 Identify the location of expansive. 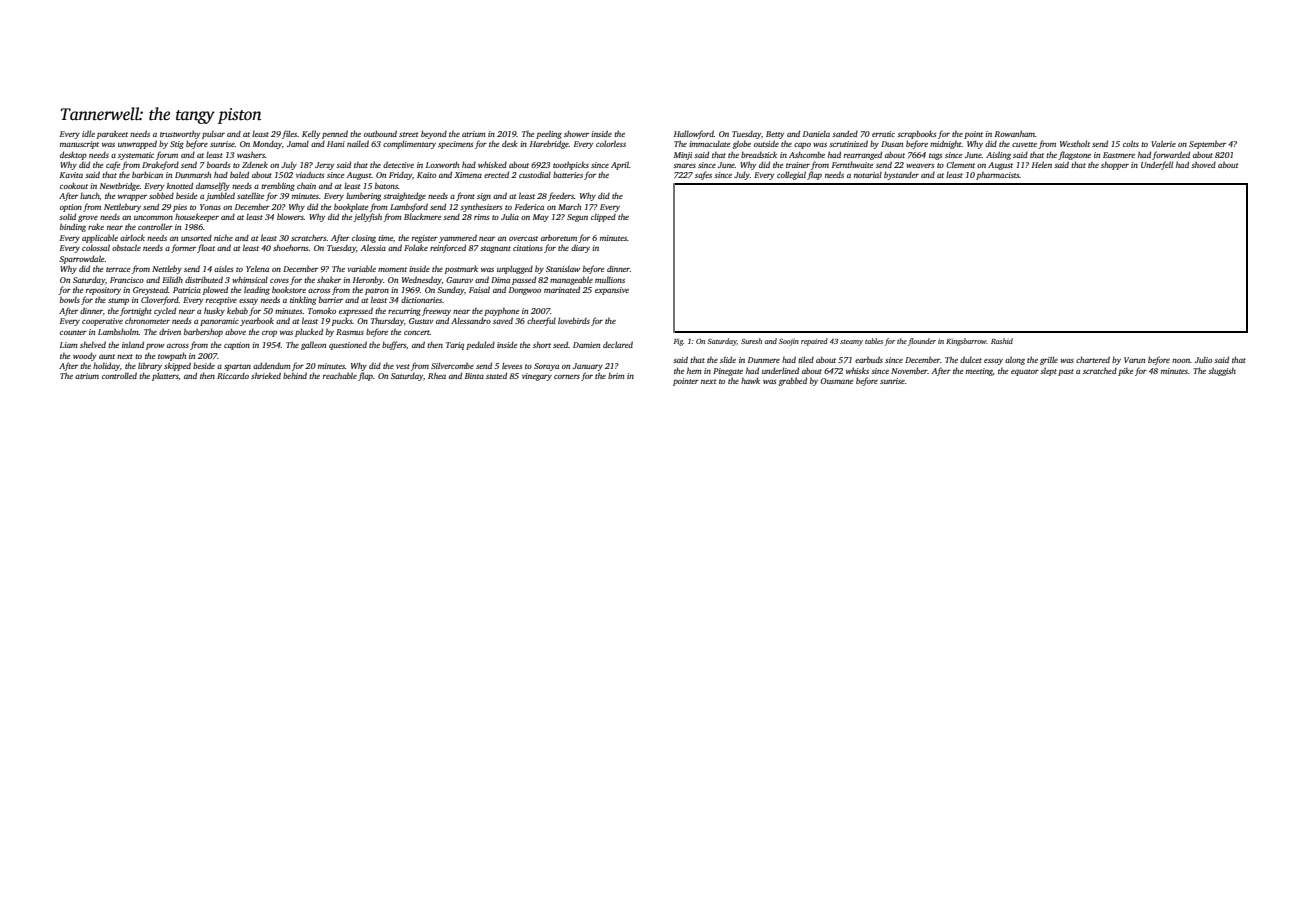
(612, 291).
